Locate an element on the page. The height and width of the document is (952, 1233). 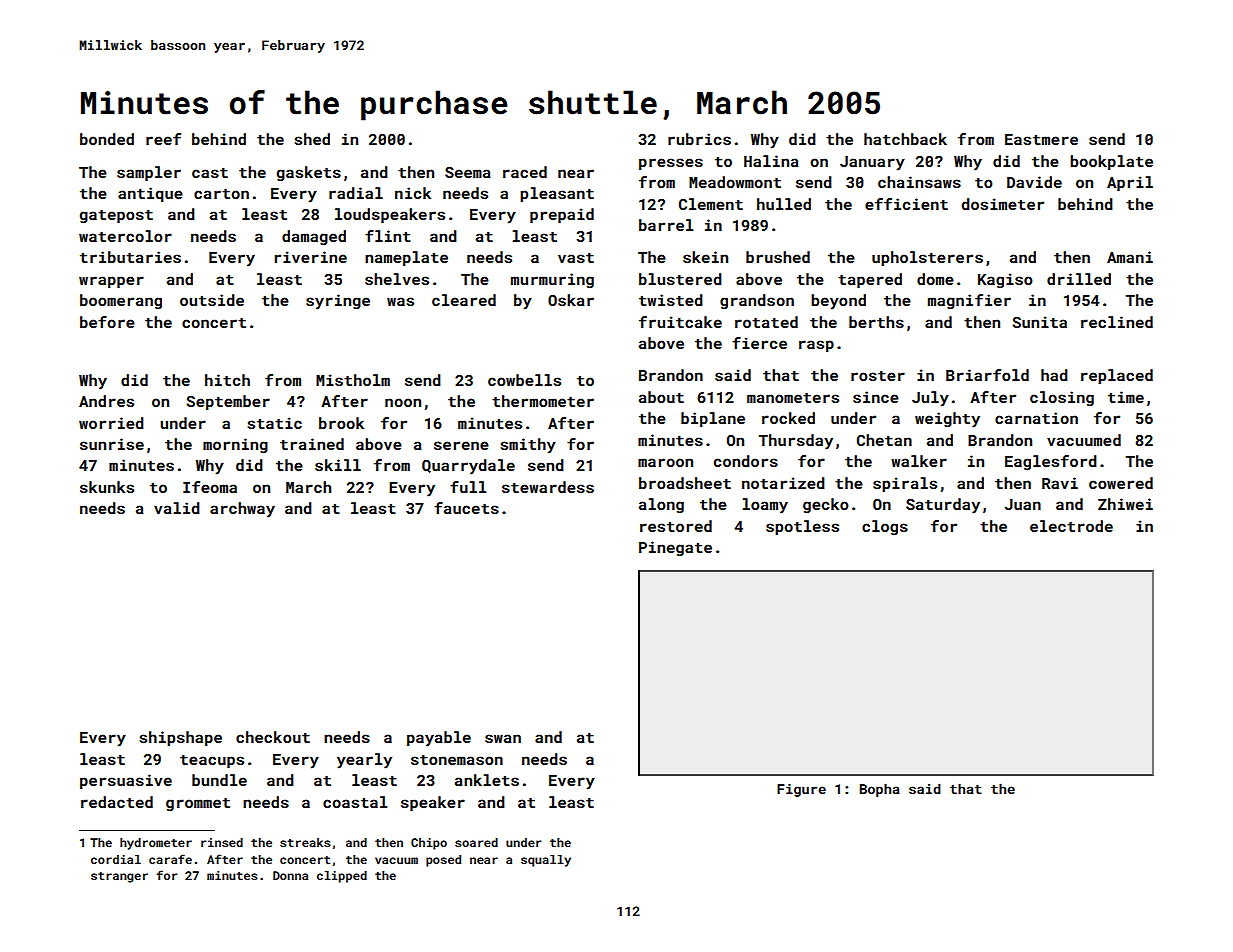
cowbells is located at coordinates (524, 380).
